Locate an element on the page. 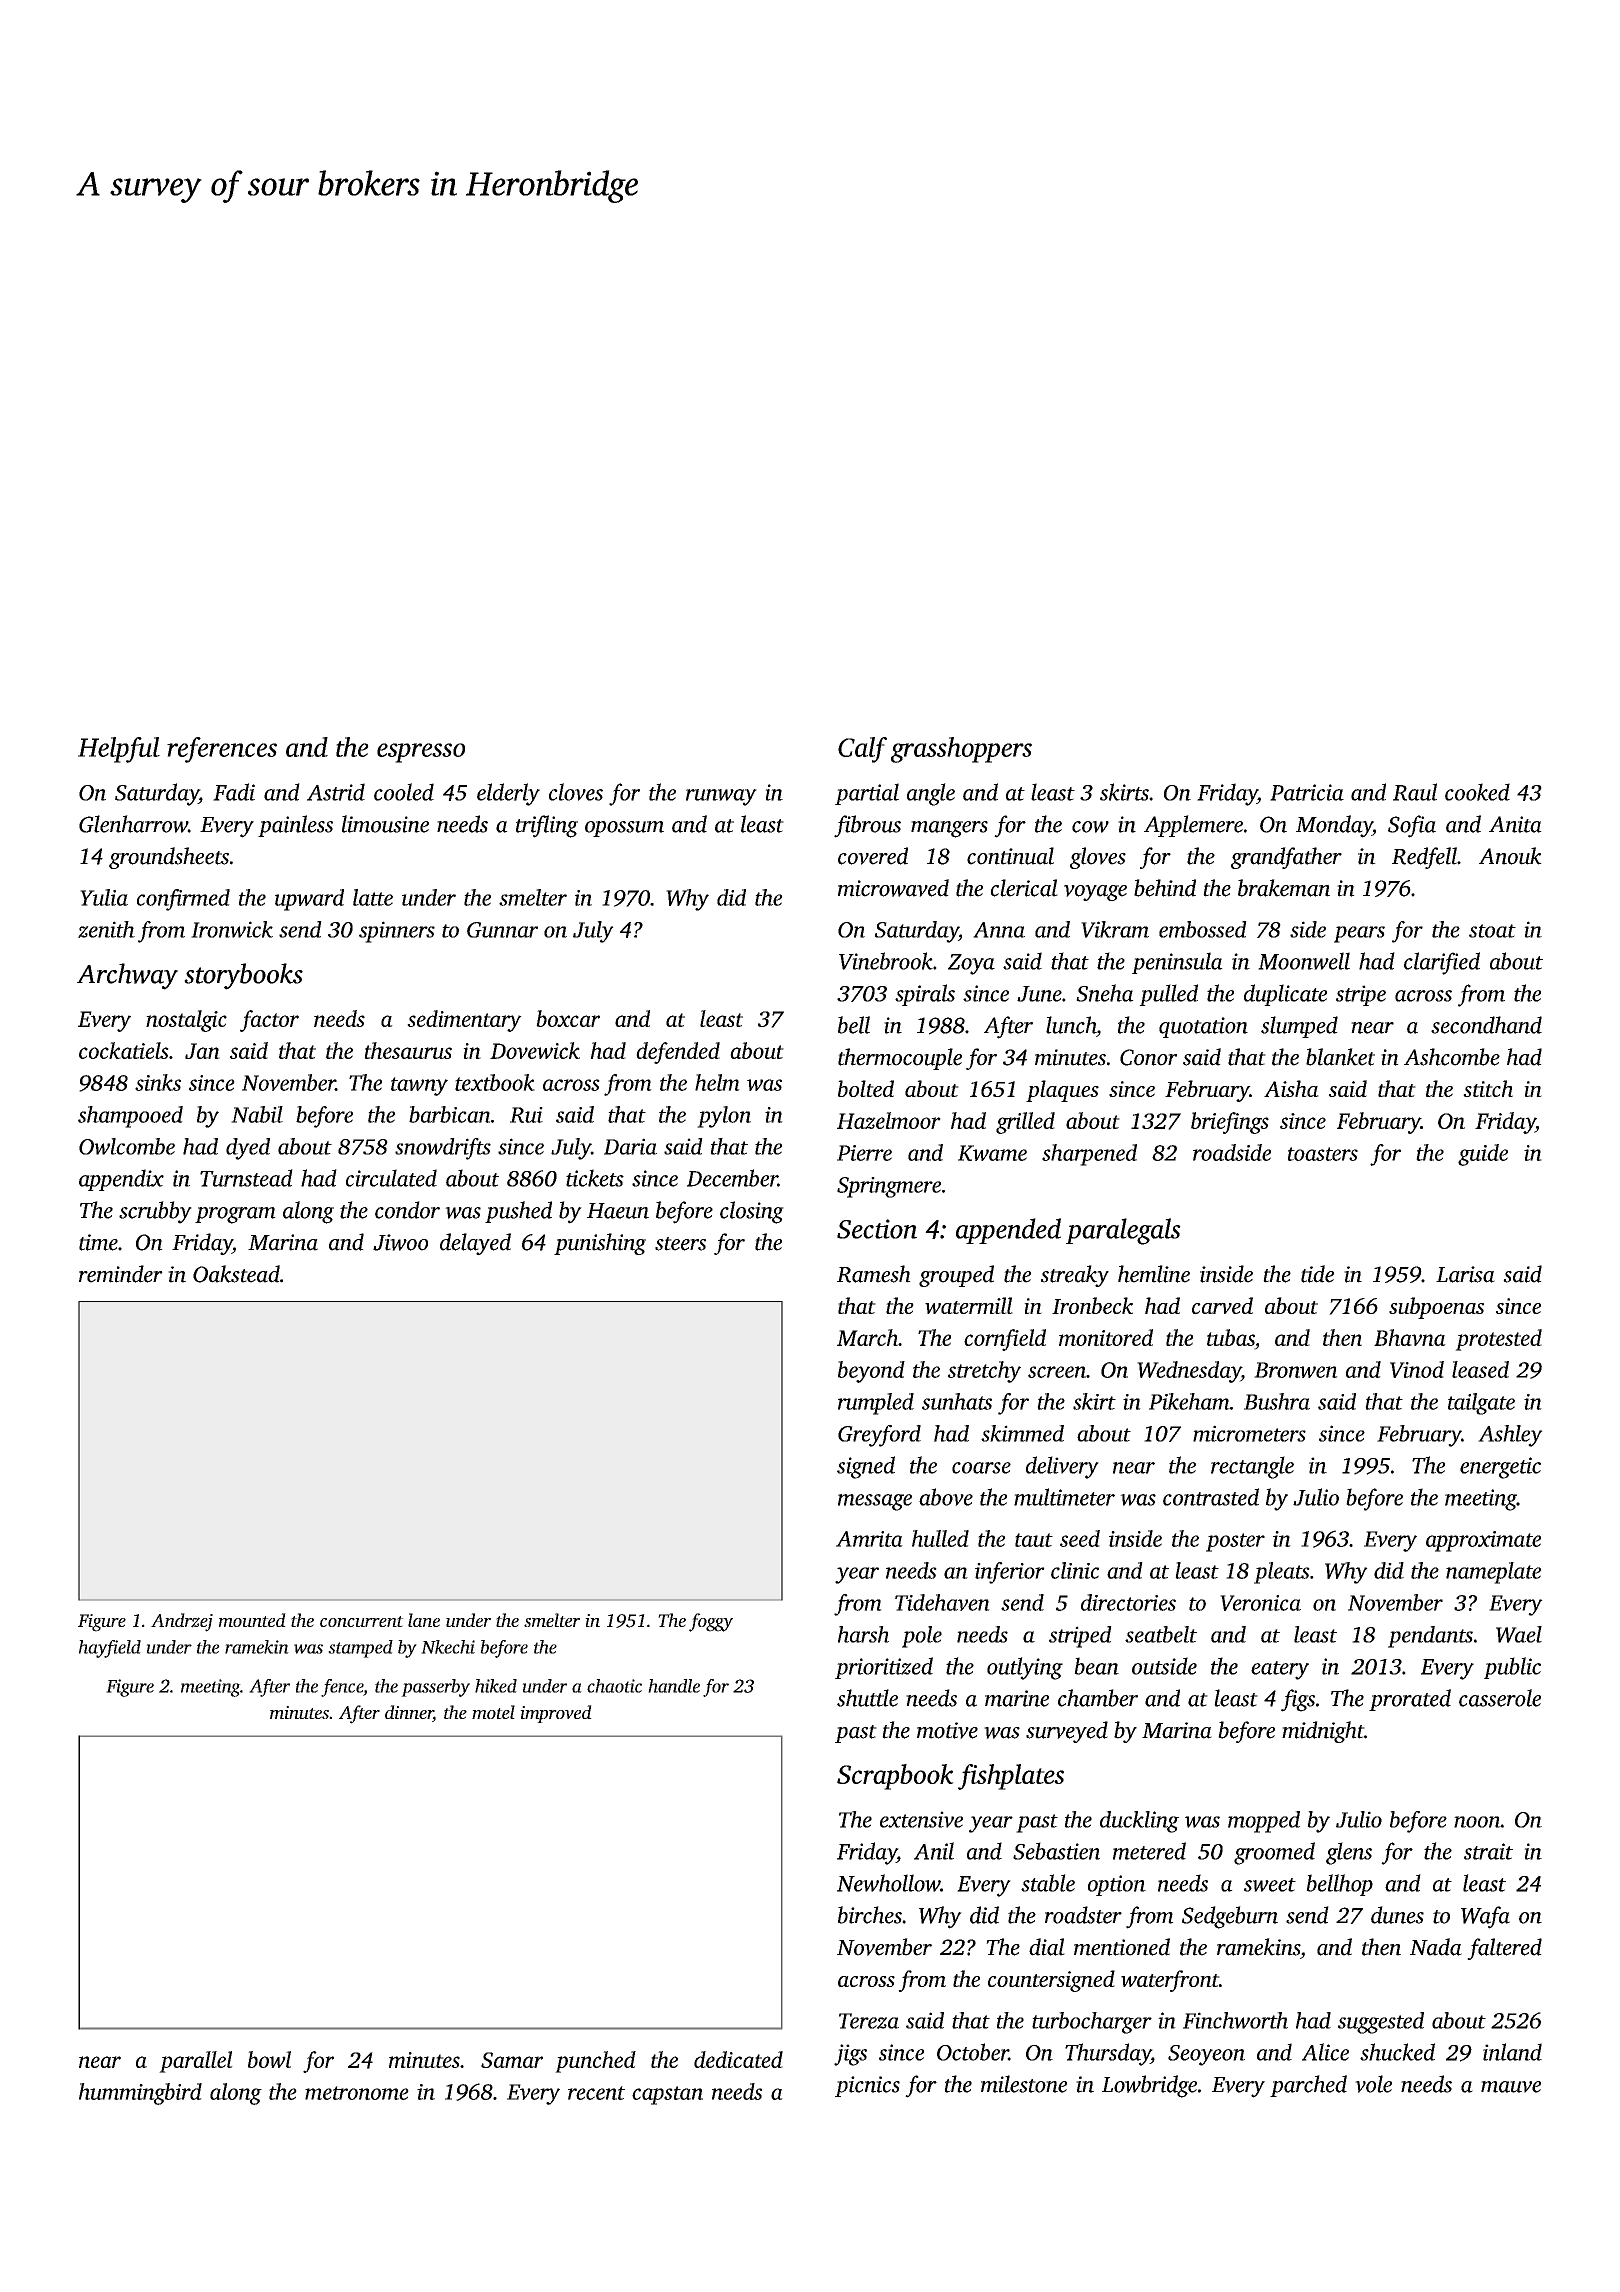  elderly is located at coordinates (508, 794).
